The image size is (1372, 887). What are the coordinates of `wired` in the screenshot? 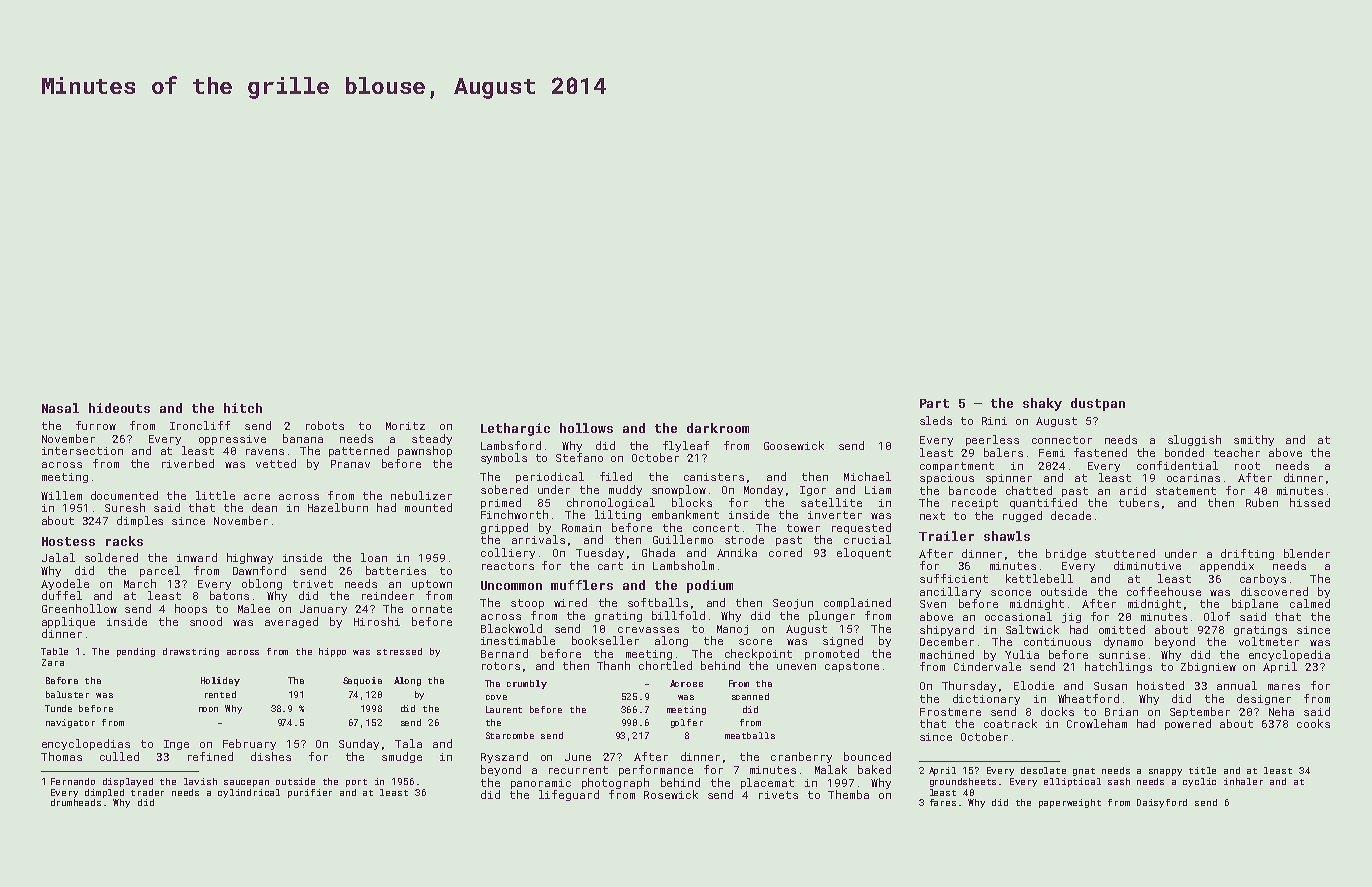 It's located at (570, 602).
